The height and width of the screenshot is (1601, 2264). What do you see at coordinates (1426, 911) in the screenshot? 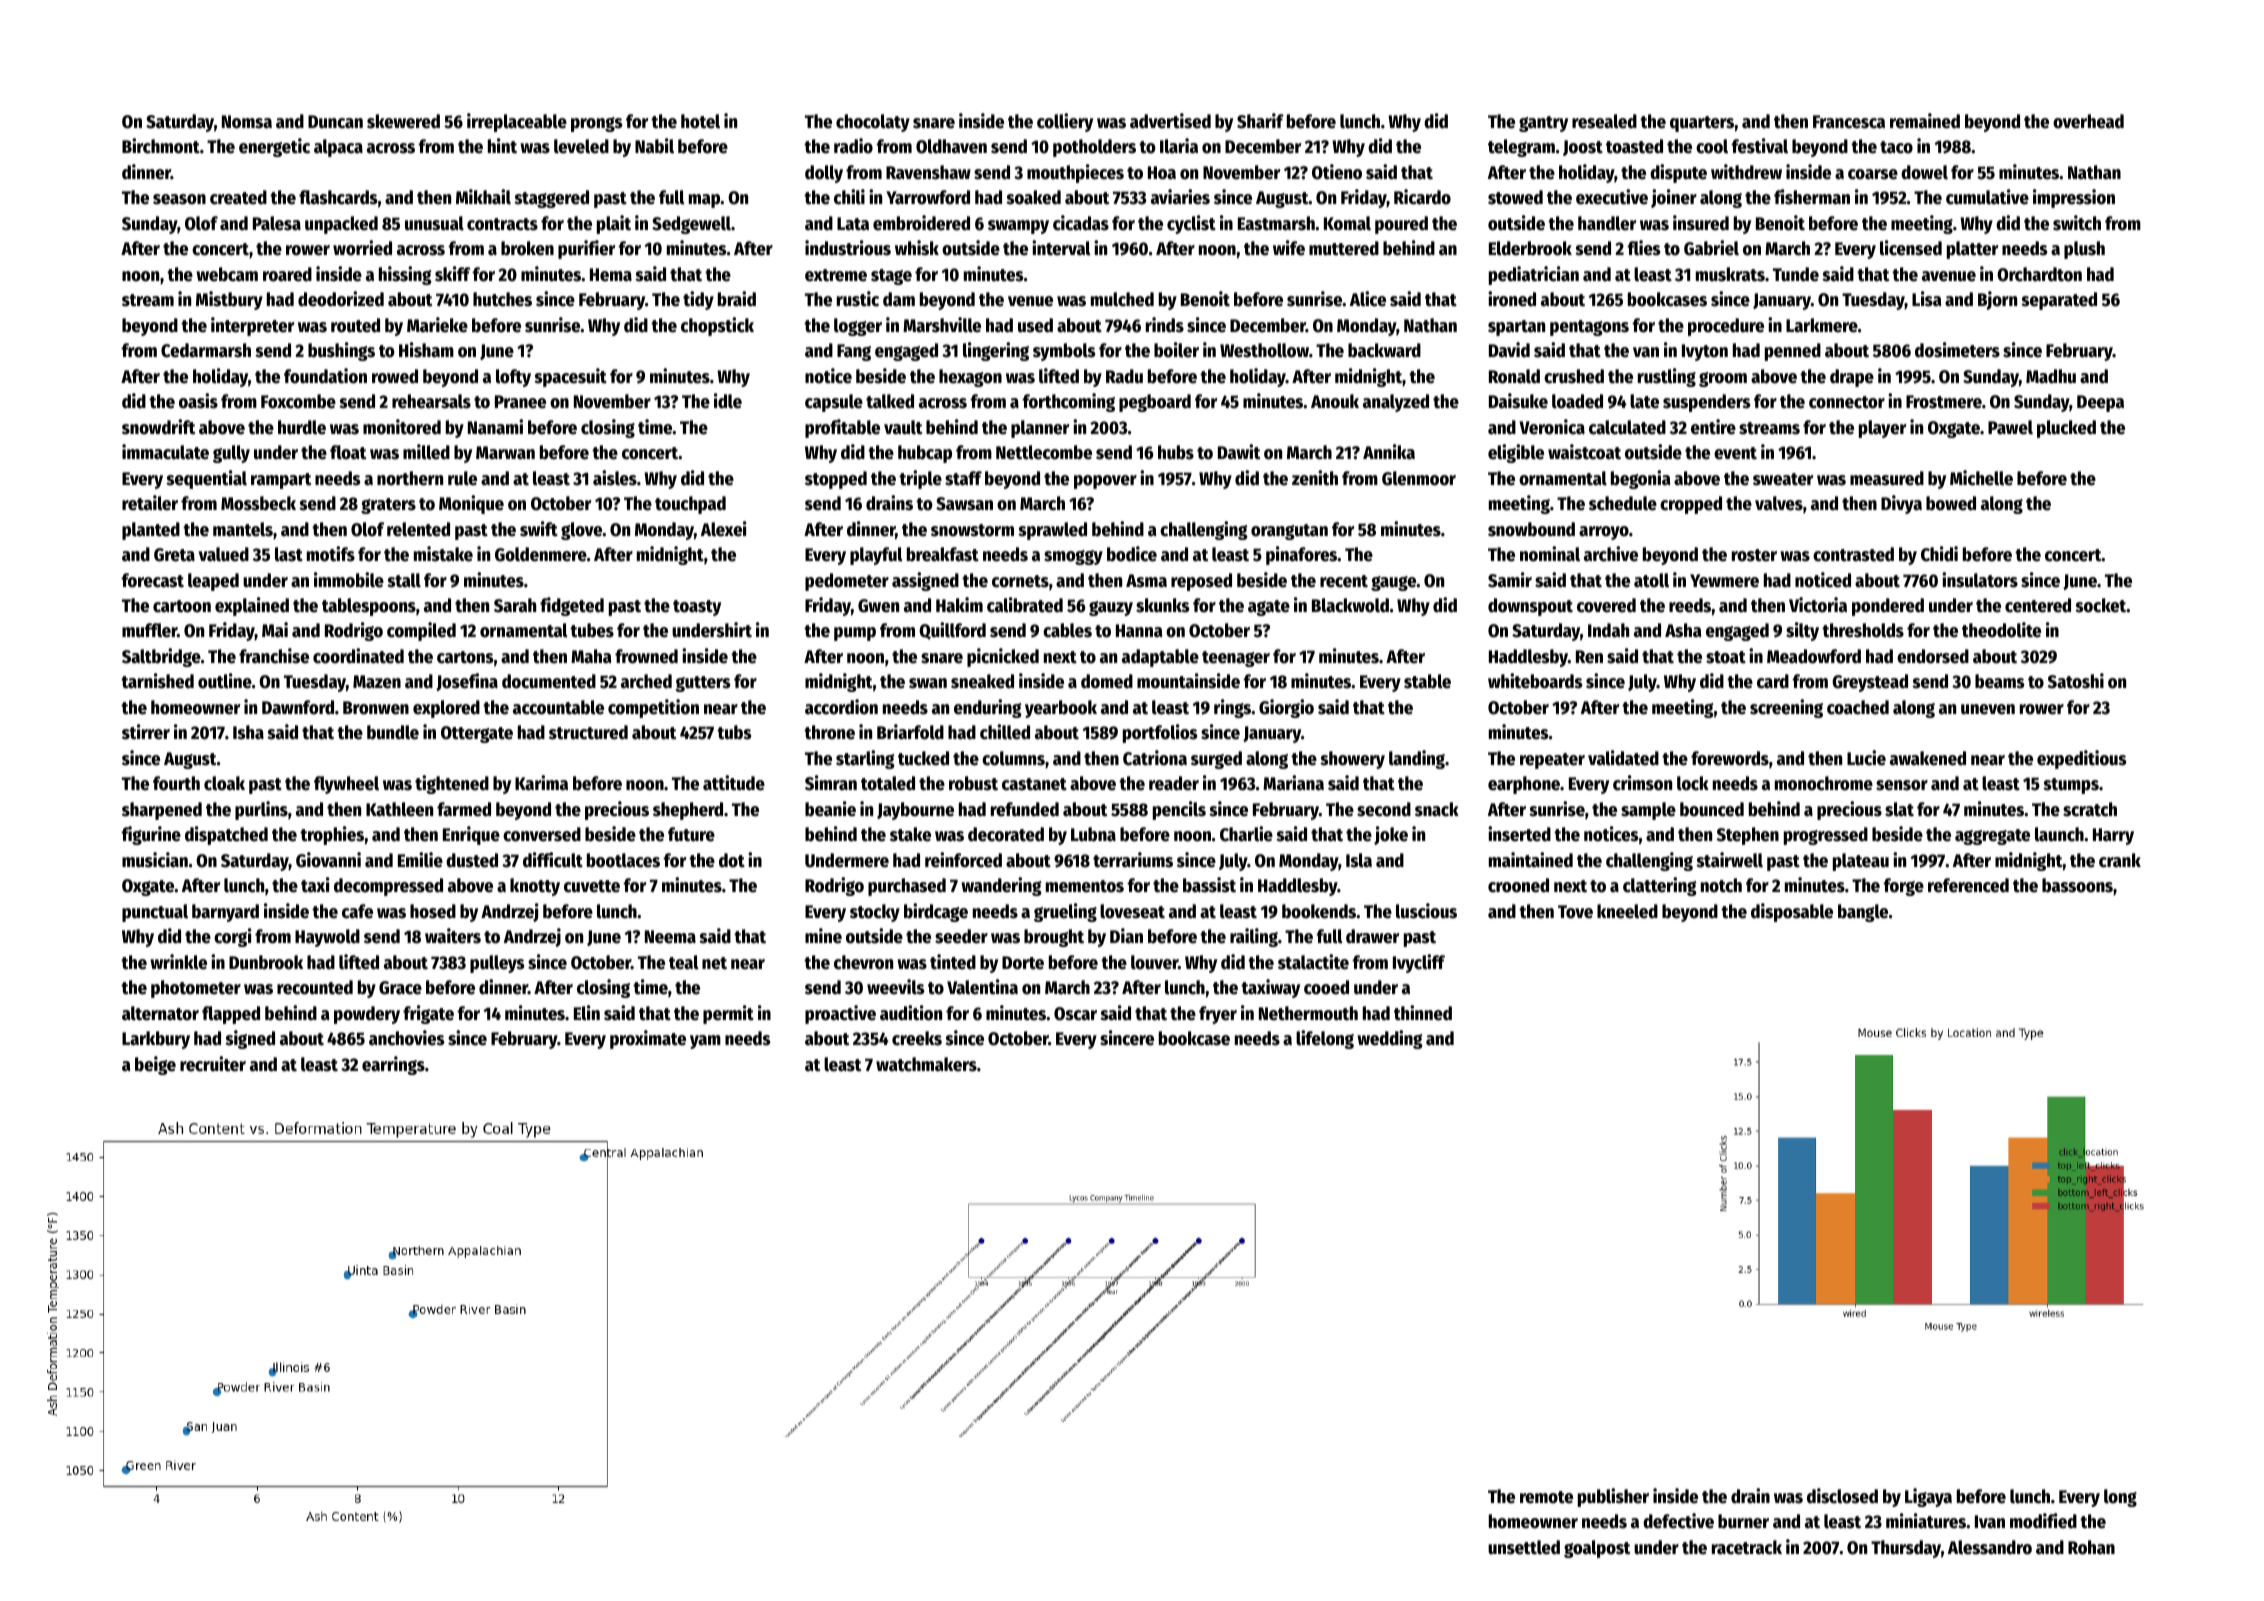
I see `luscious` at bounding box center [1426, 911].
